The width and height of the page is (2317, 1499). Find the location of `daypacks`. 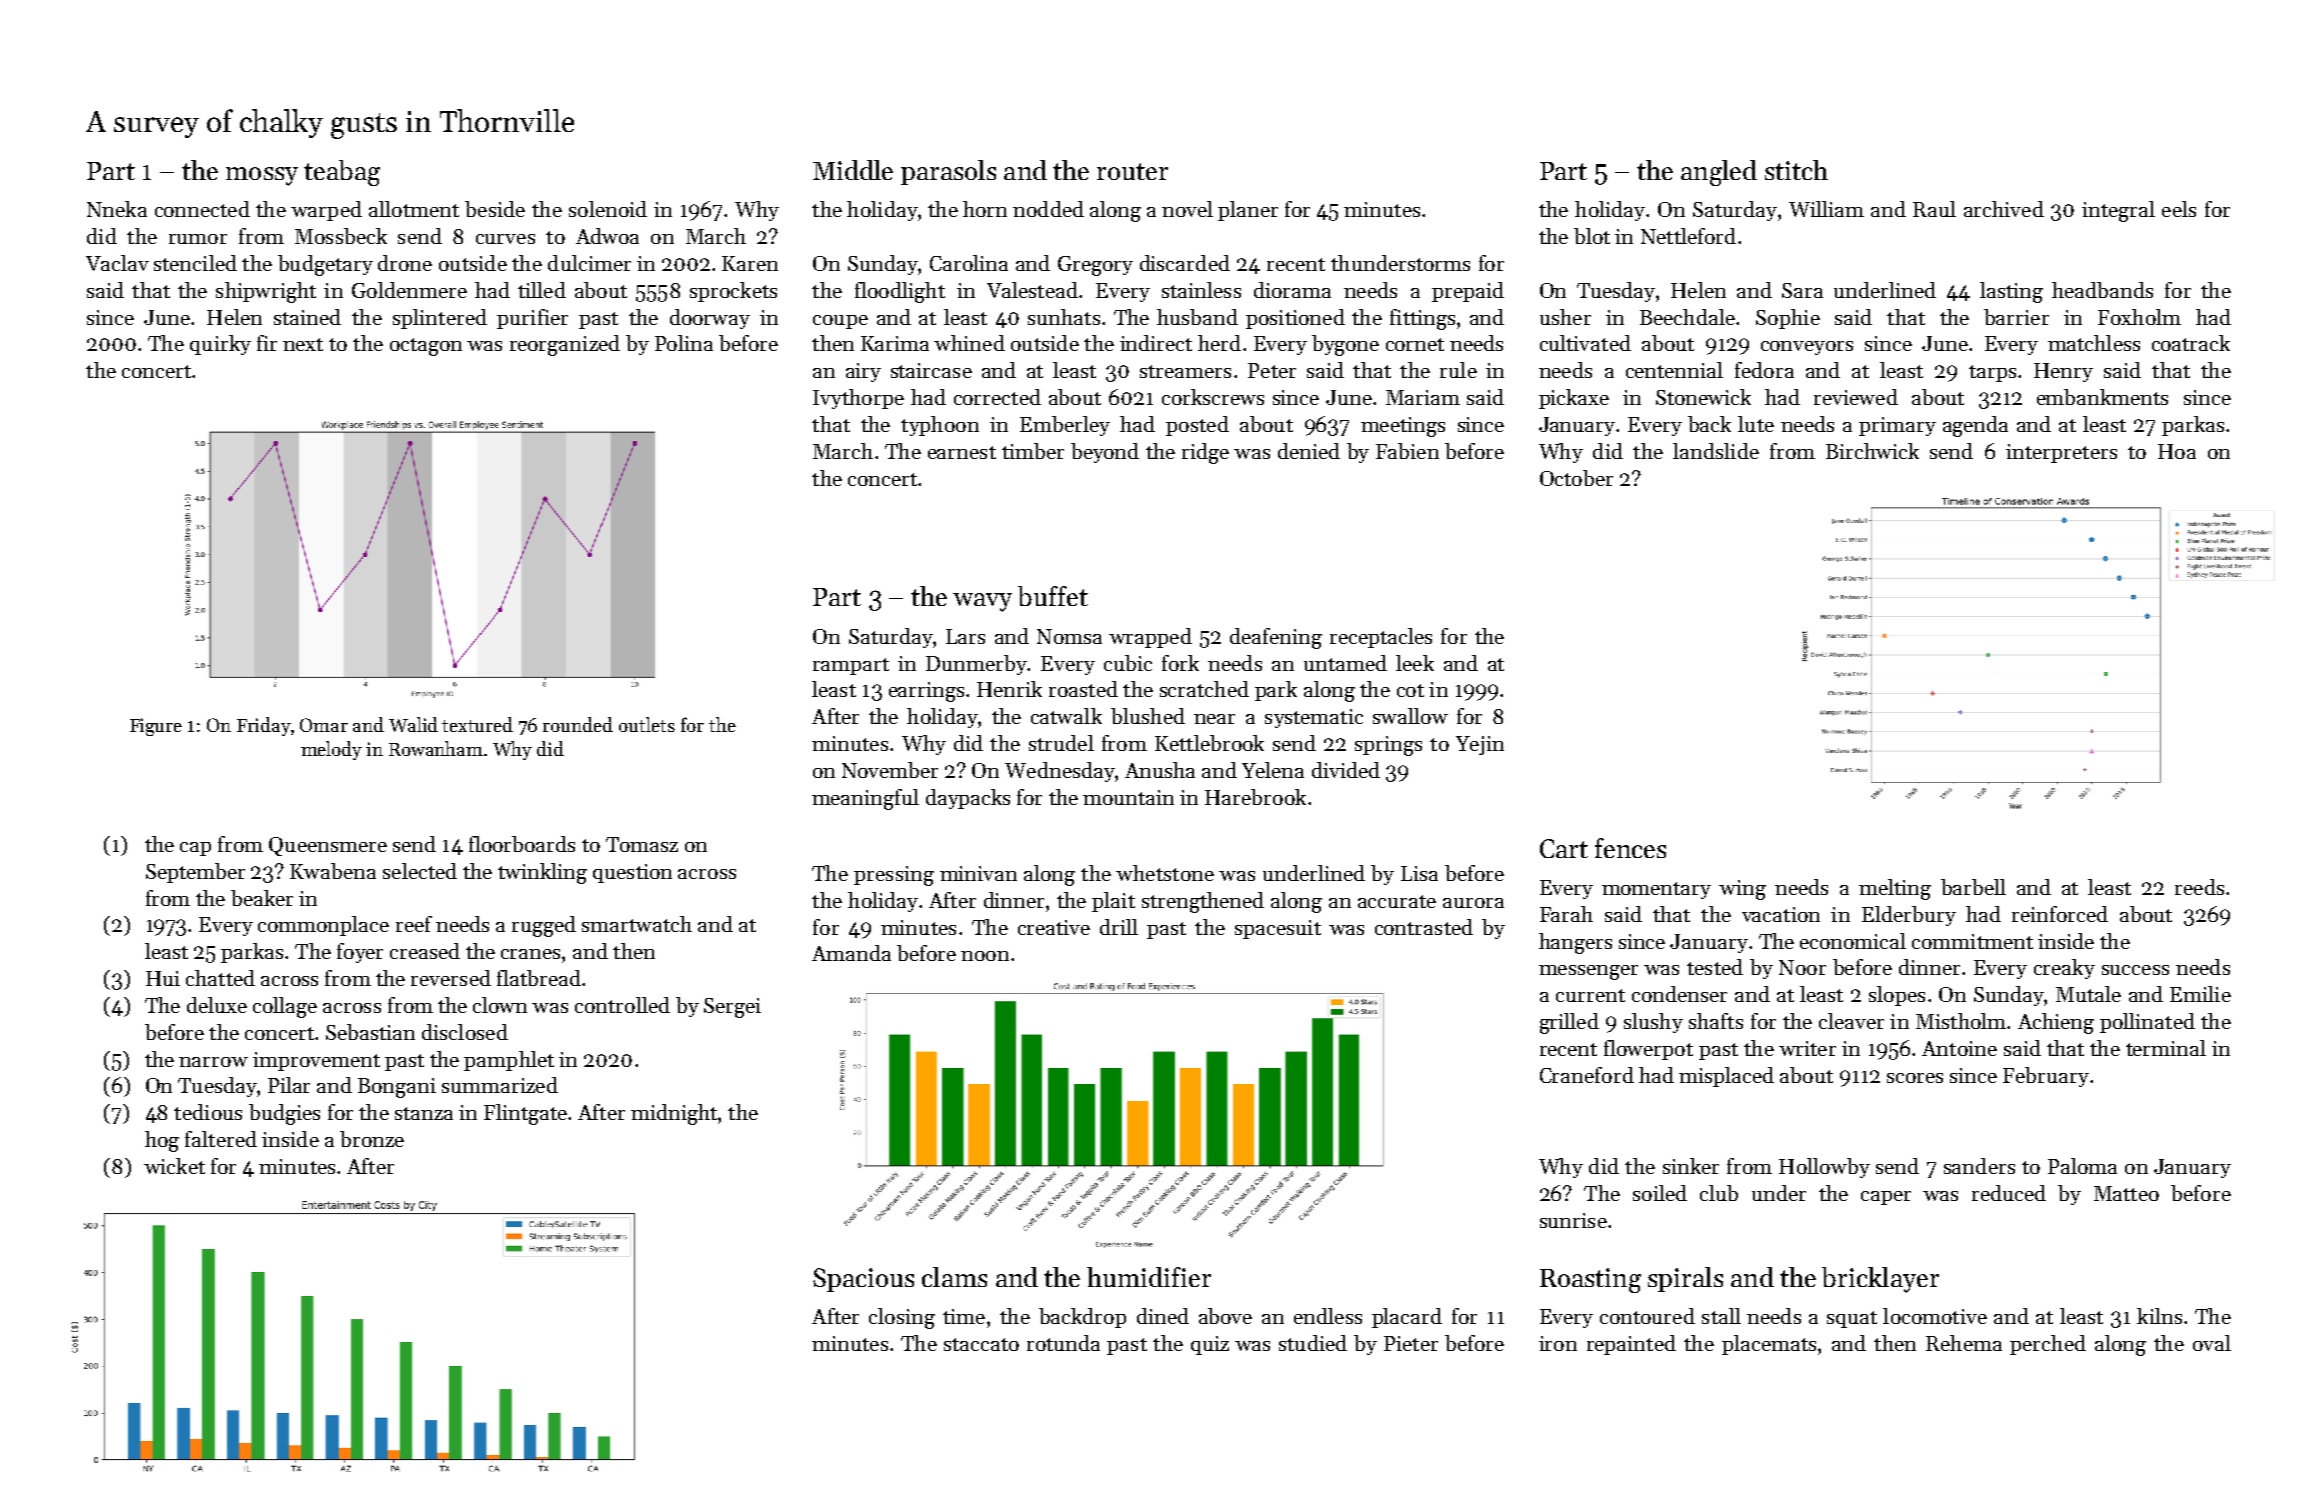

daypacks is located at coordinates (968, 799).
